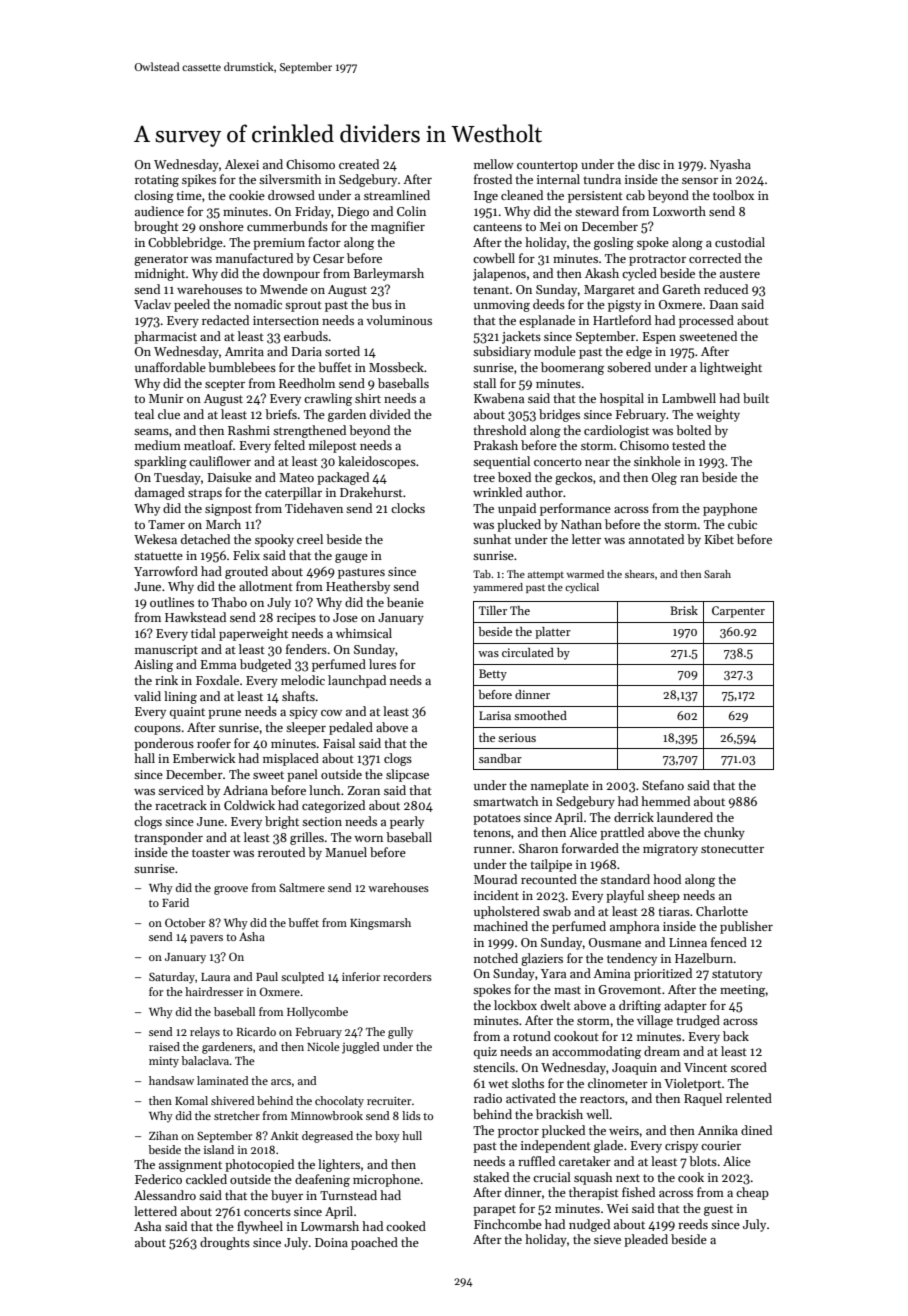 The image size is (908, 1316). What do you see at coordinates (386, 1180) in the screenshot?
I see `microphone` at bounding box center [386, 1180].
